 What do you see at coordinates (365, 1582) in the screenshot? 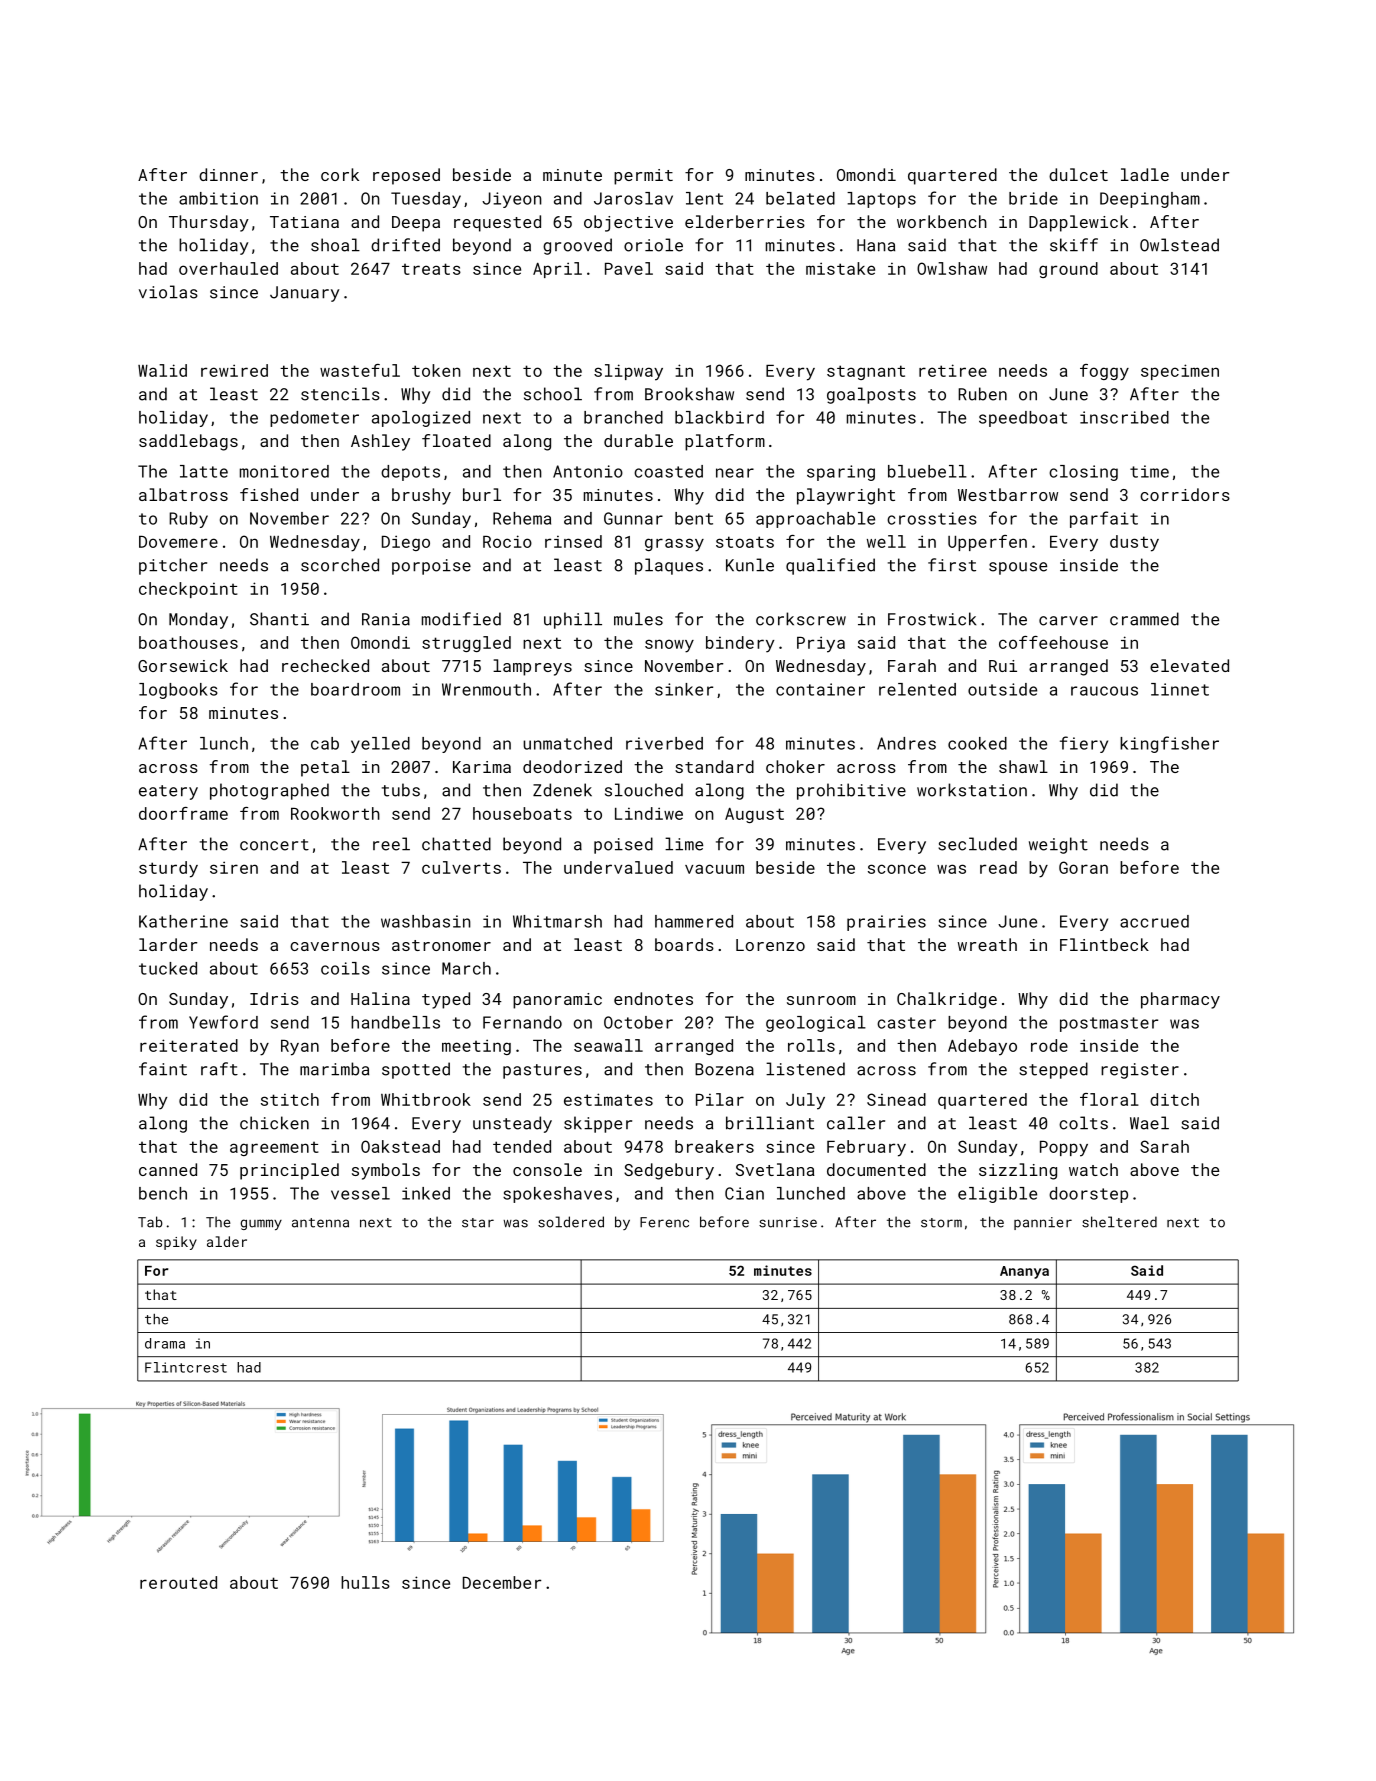
I see `hulls` at bounding box center [365, 1582].
